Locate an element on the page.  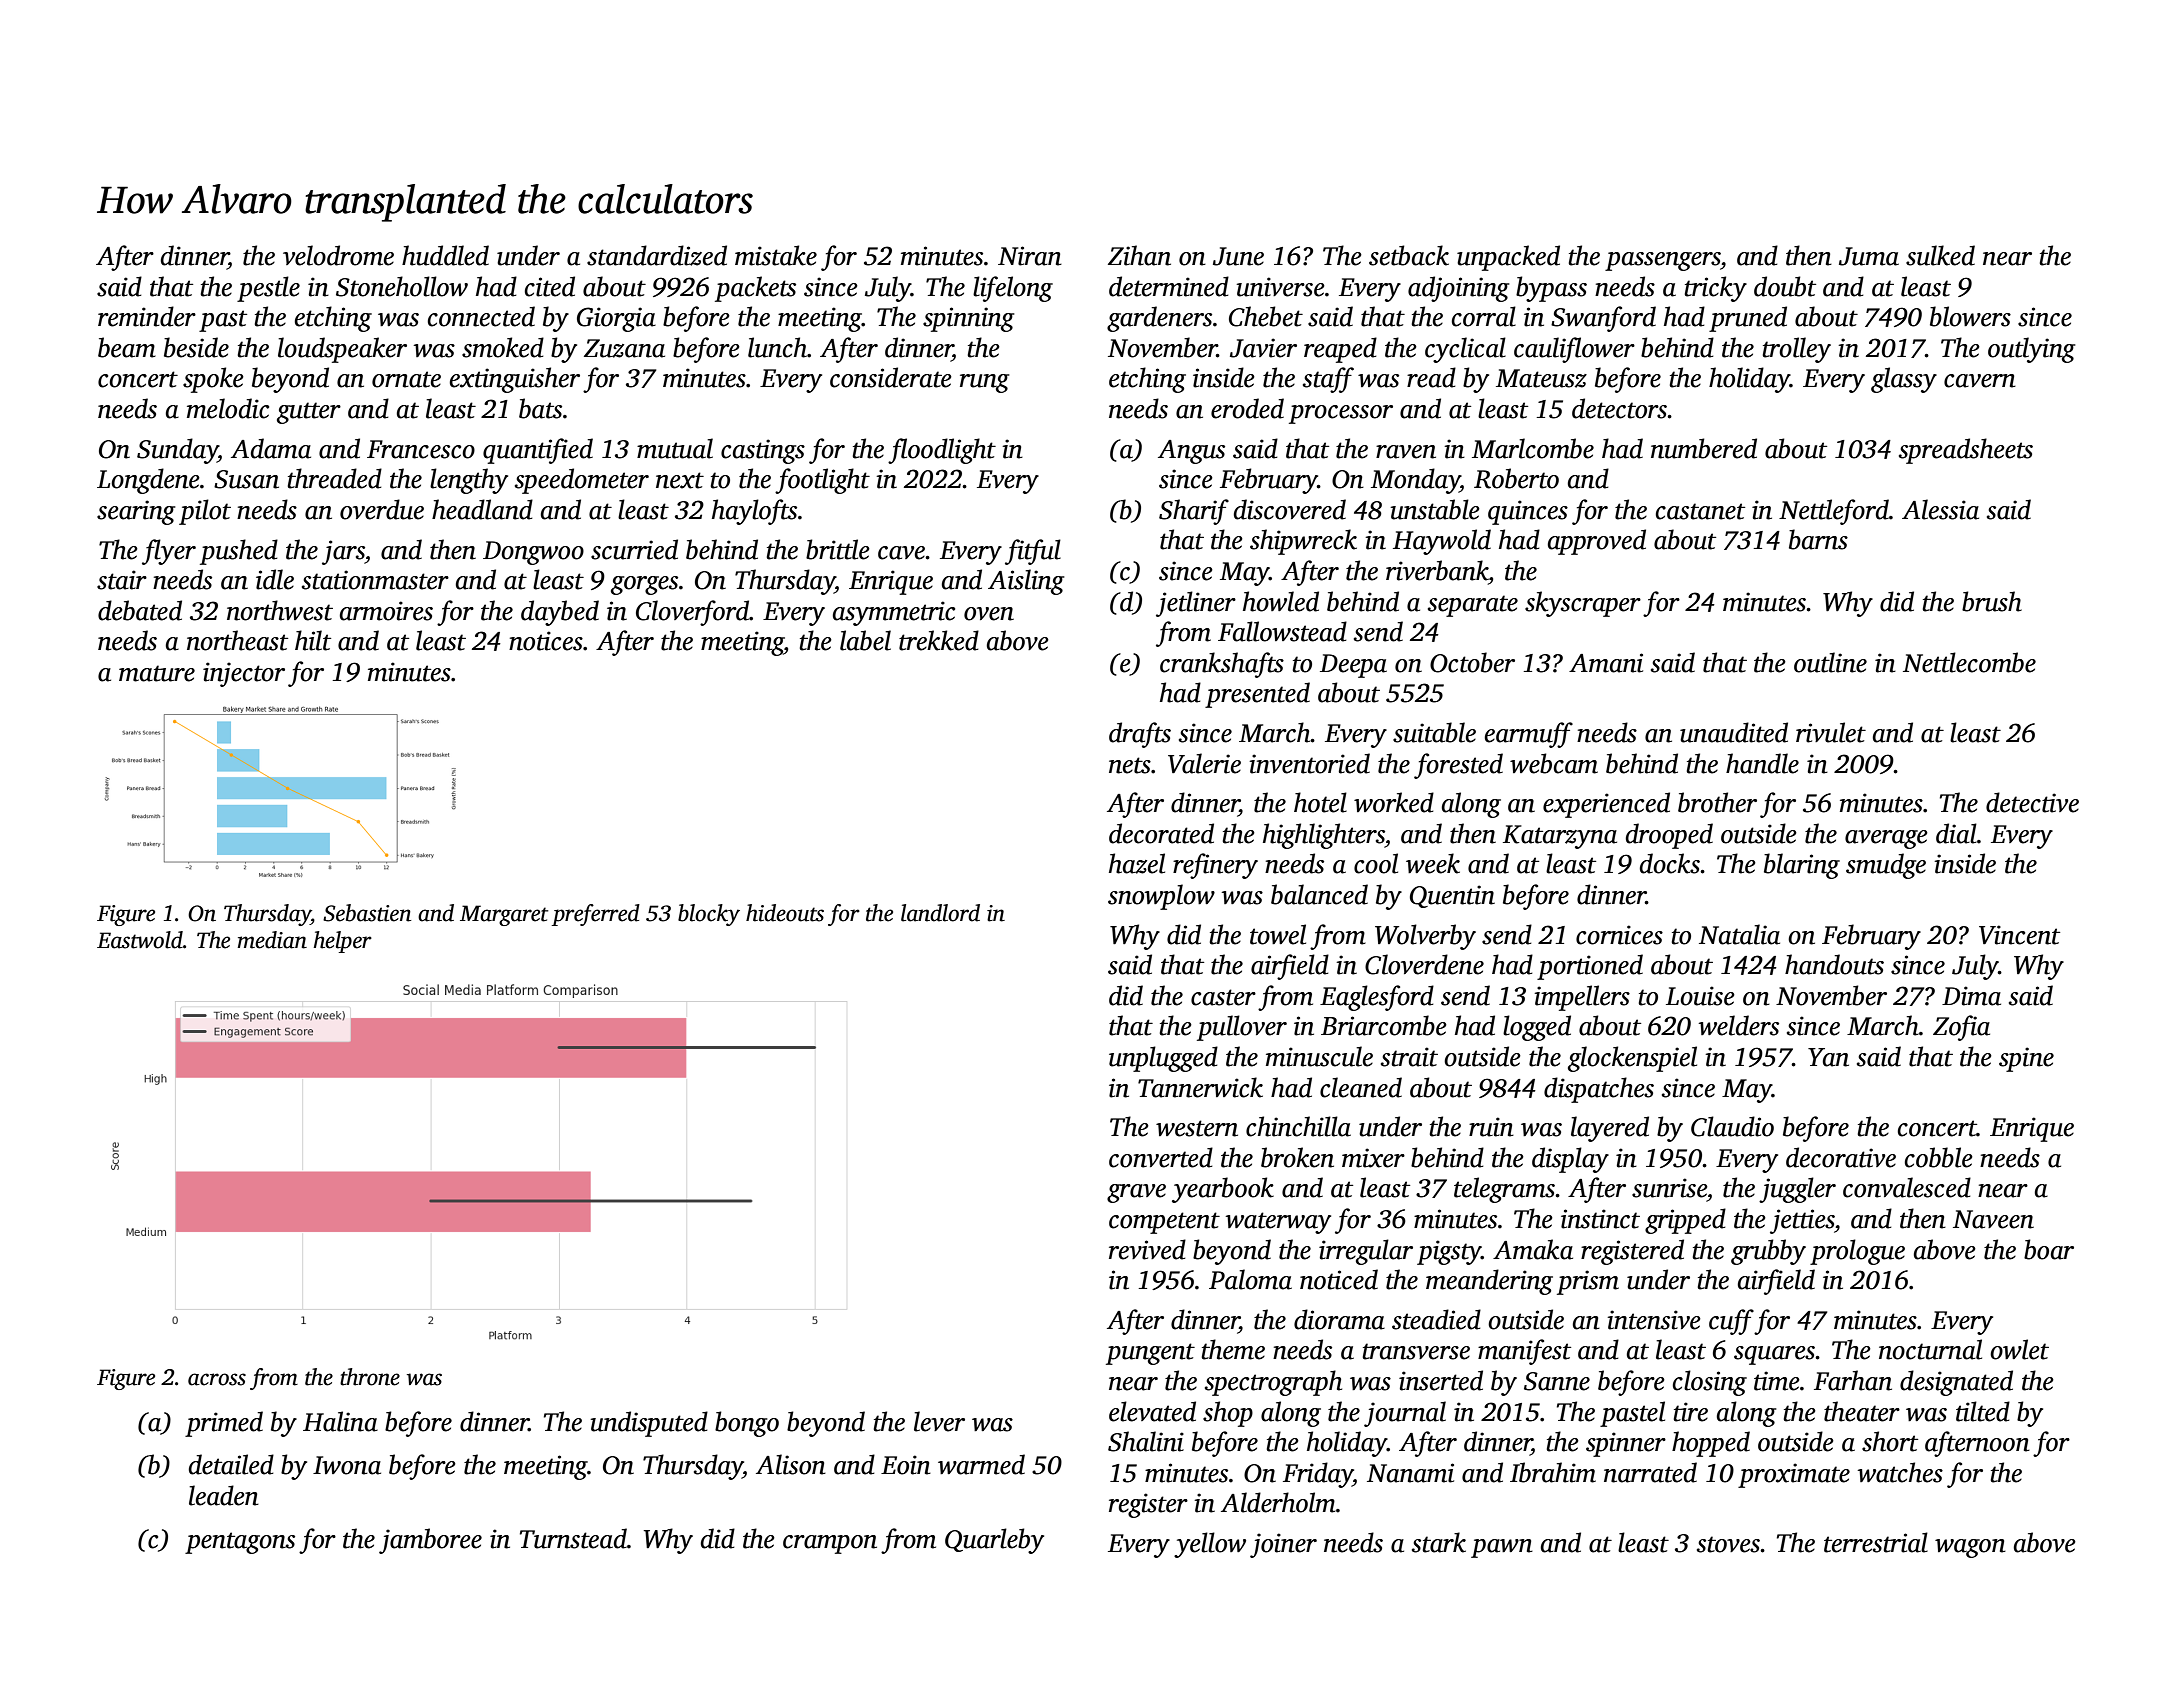
joiner is located at coordinates (1283, 1545).
